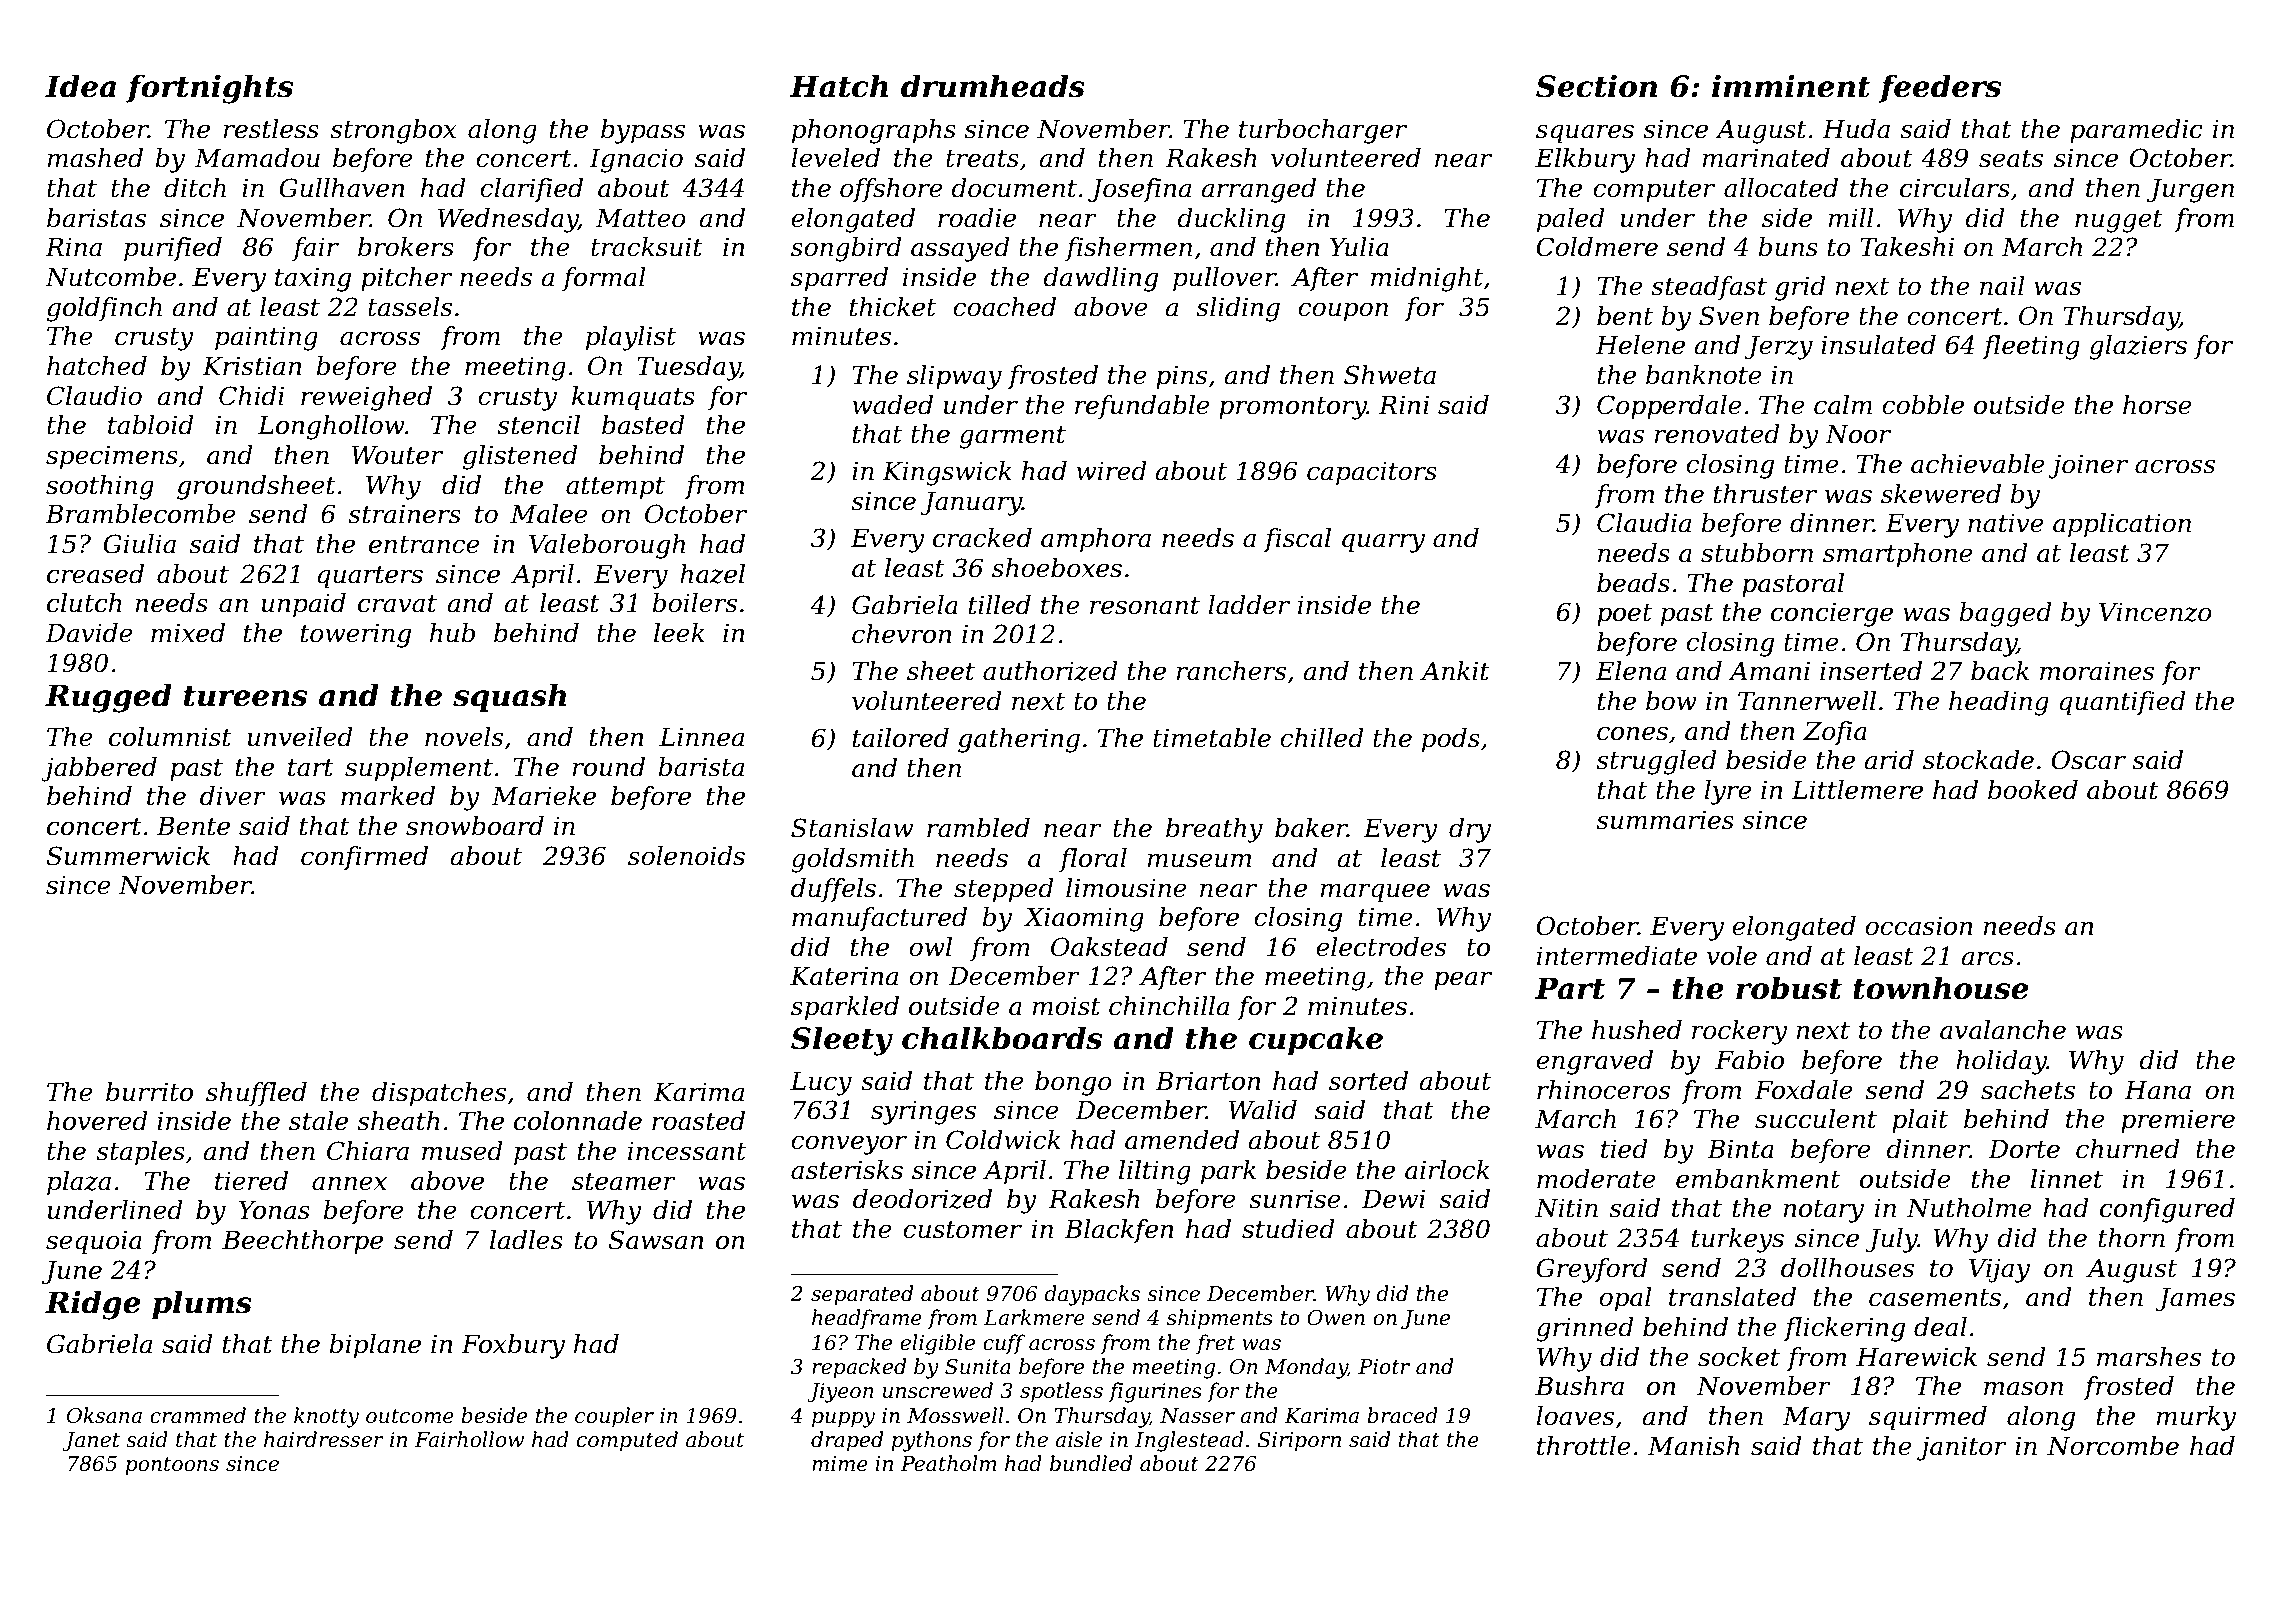  Describe the element at coordinates (1145, 606) in the image. I see `resonant` at that location.
